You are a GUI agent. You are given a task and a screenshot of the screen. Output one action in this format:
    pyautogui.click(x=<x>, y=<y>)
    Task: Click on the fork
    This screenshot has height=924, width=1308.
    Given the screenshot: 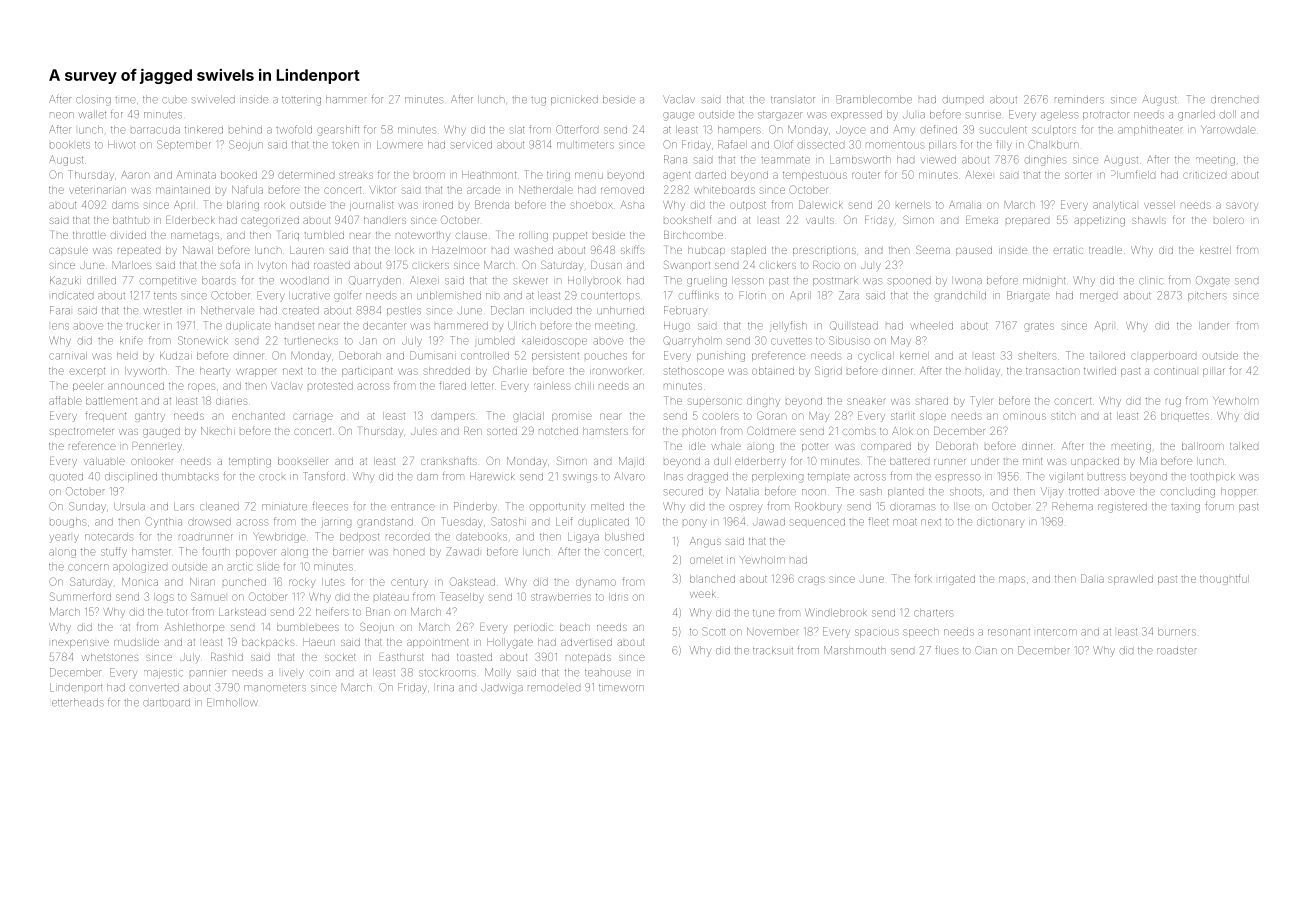 What is the action you would take?
    pyautogui.click(x=923, y=578)
